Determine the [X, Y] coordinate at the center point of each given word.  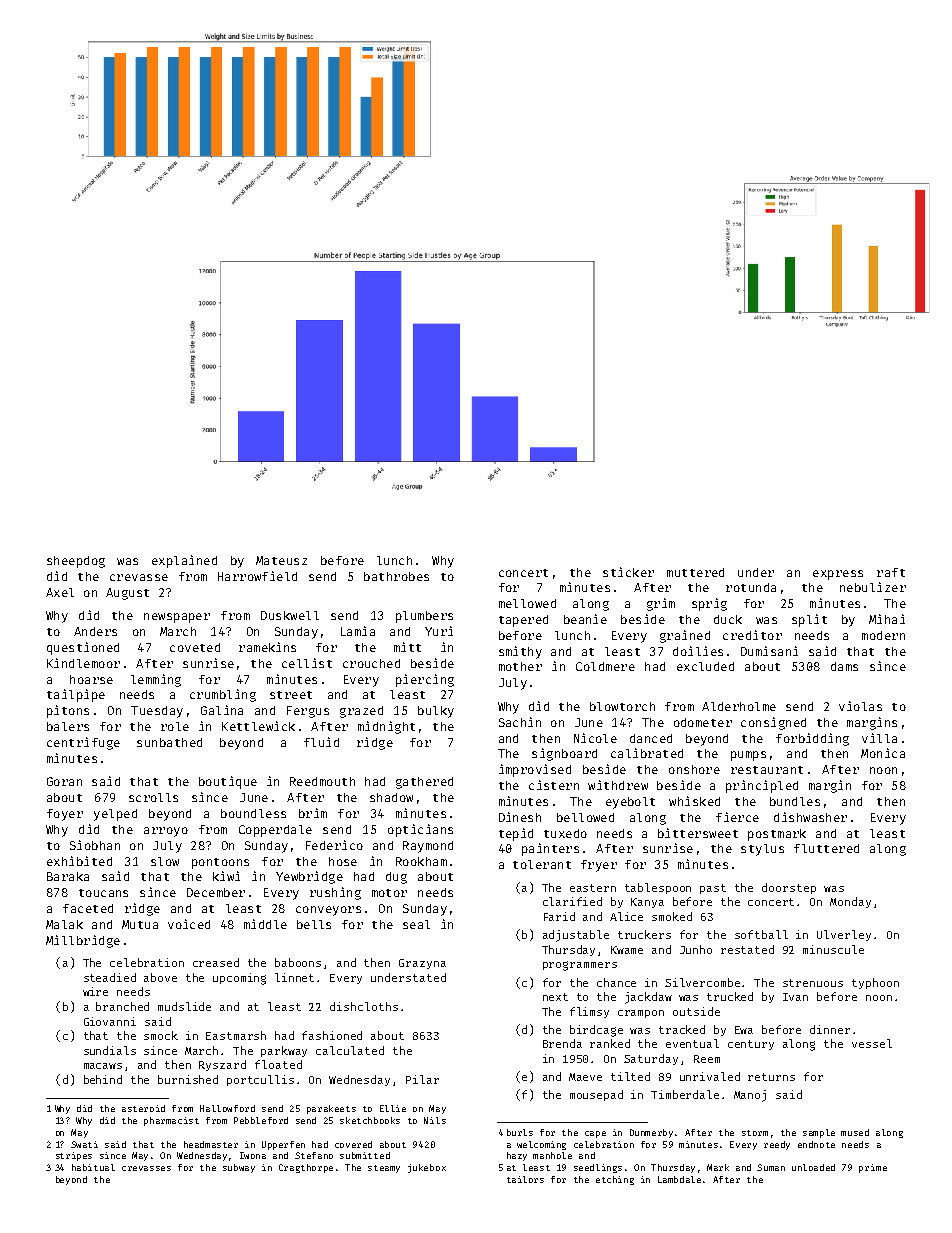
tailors [525, 1179]
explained [184, 561]
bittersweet [698, 833]
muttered [695, 572]
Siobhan [95, 845]
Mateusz [281, 560]
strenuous [813, 983]
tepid [516, 834]
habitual [93, 1167]
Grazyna [422, 964]
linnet [294, 977]
